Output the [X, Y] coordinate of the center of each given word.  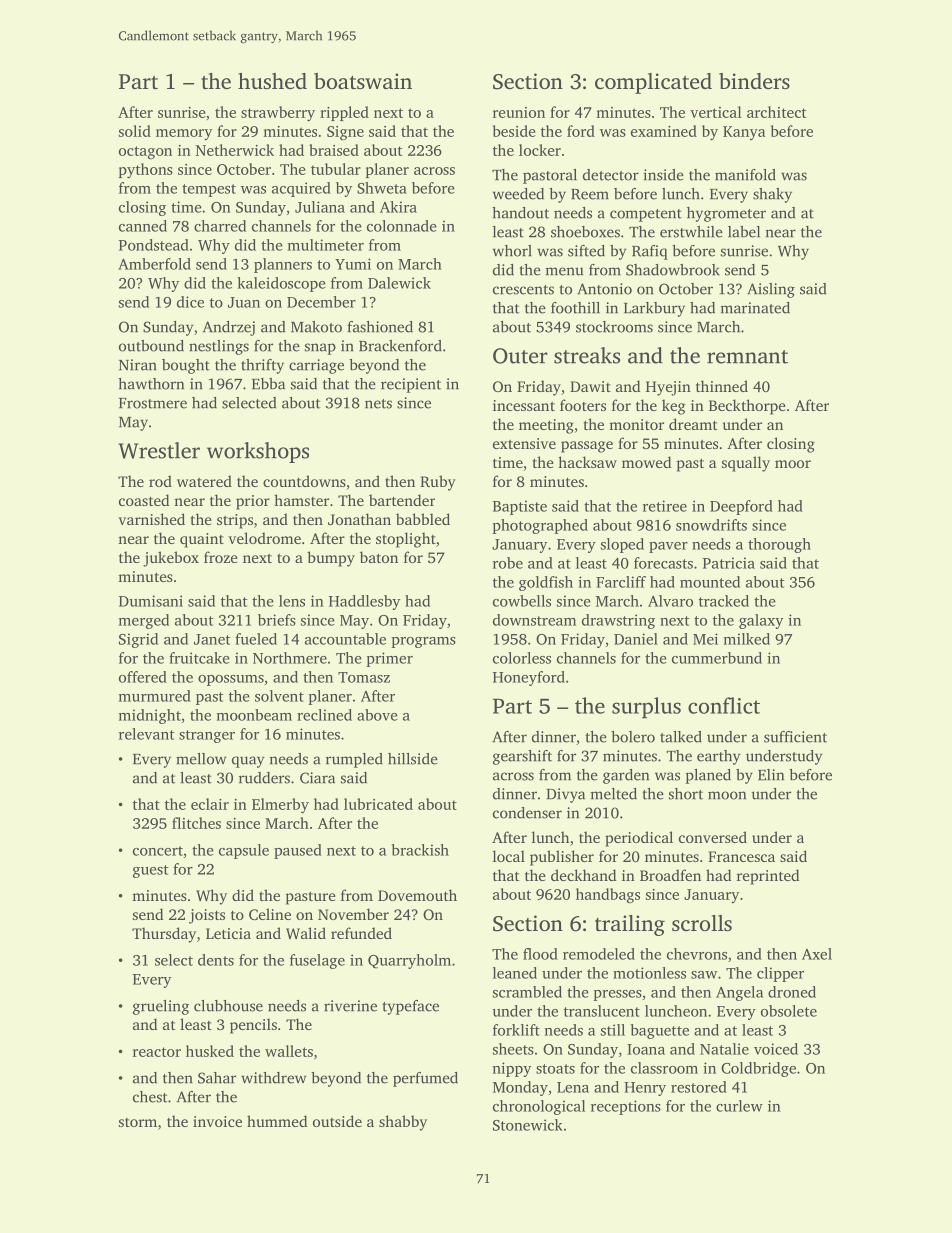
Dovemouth [417, 895]
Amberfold [154, 264]
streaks [587, 355]
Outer [520, 356]
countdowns [304, 481]
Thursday [164, 935]
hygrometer [726, 214]
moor [793, 464]
